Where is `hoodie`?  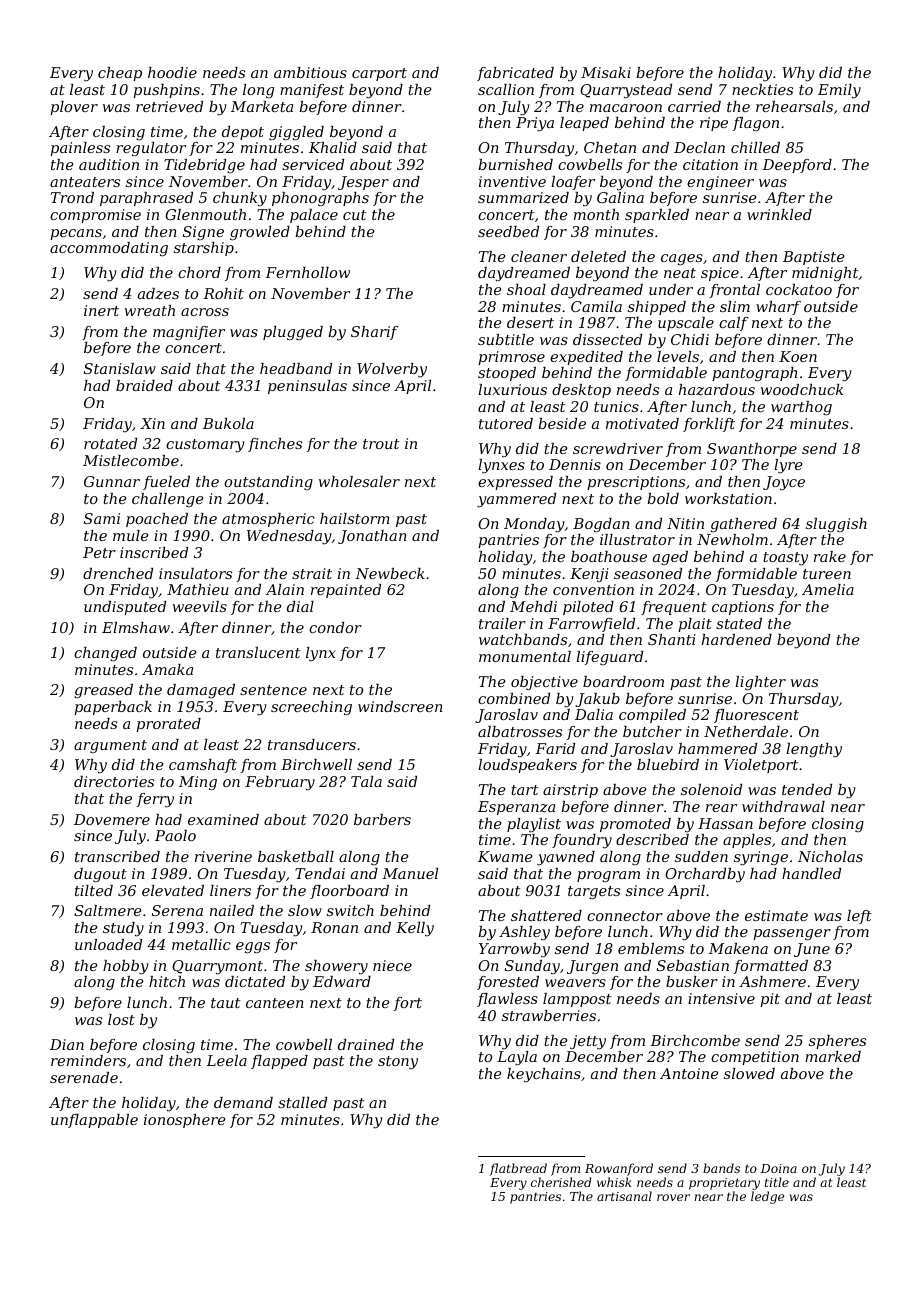 hoodie is located at coordinates (172, 72).
